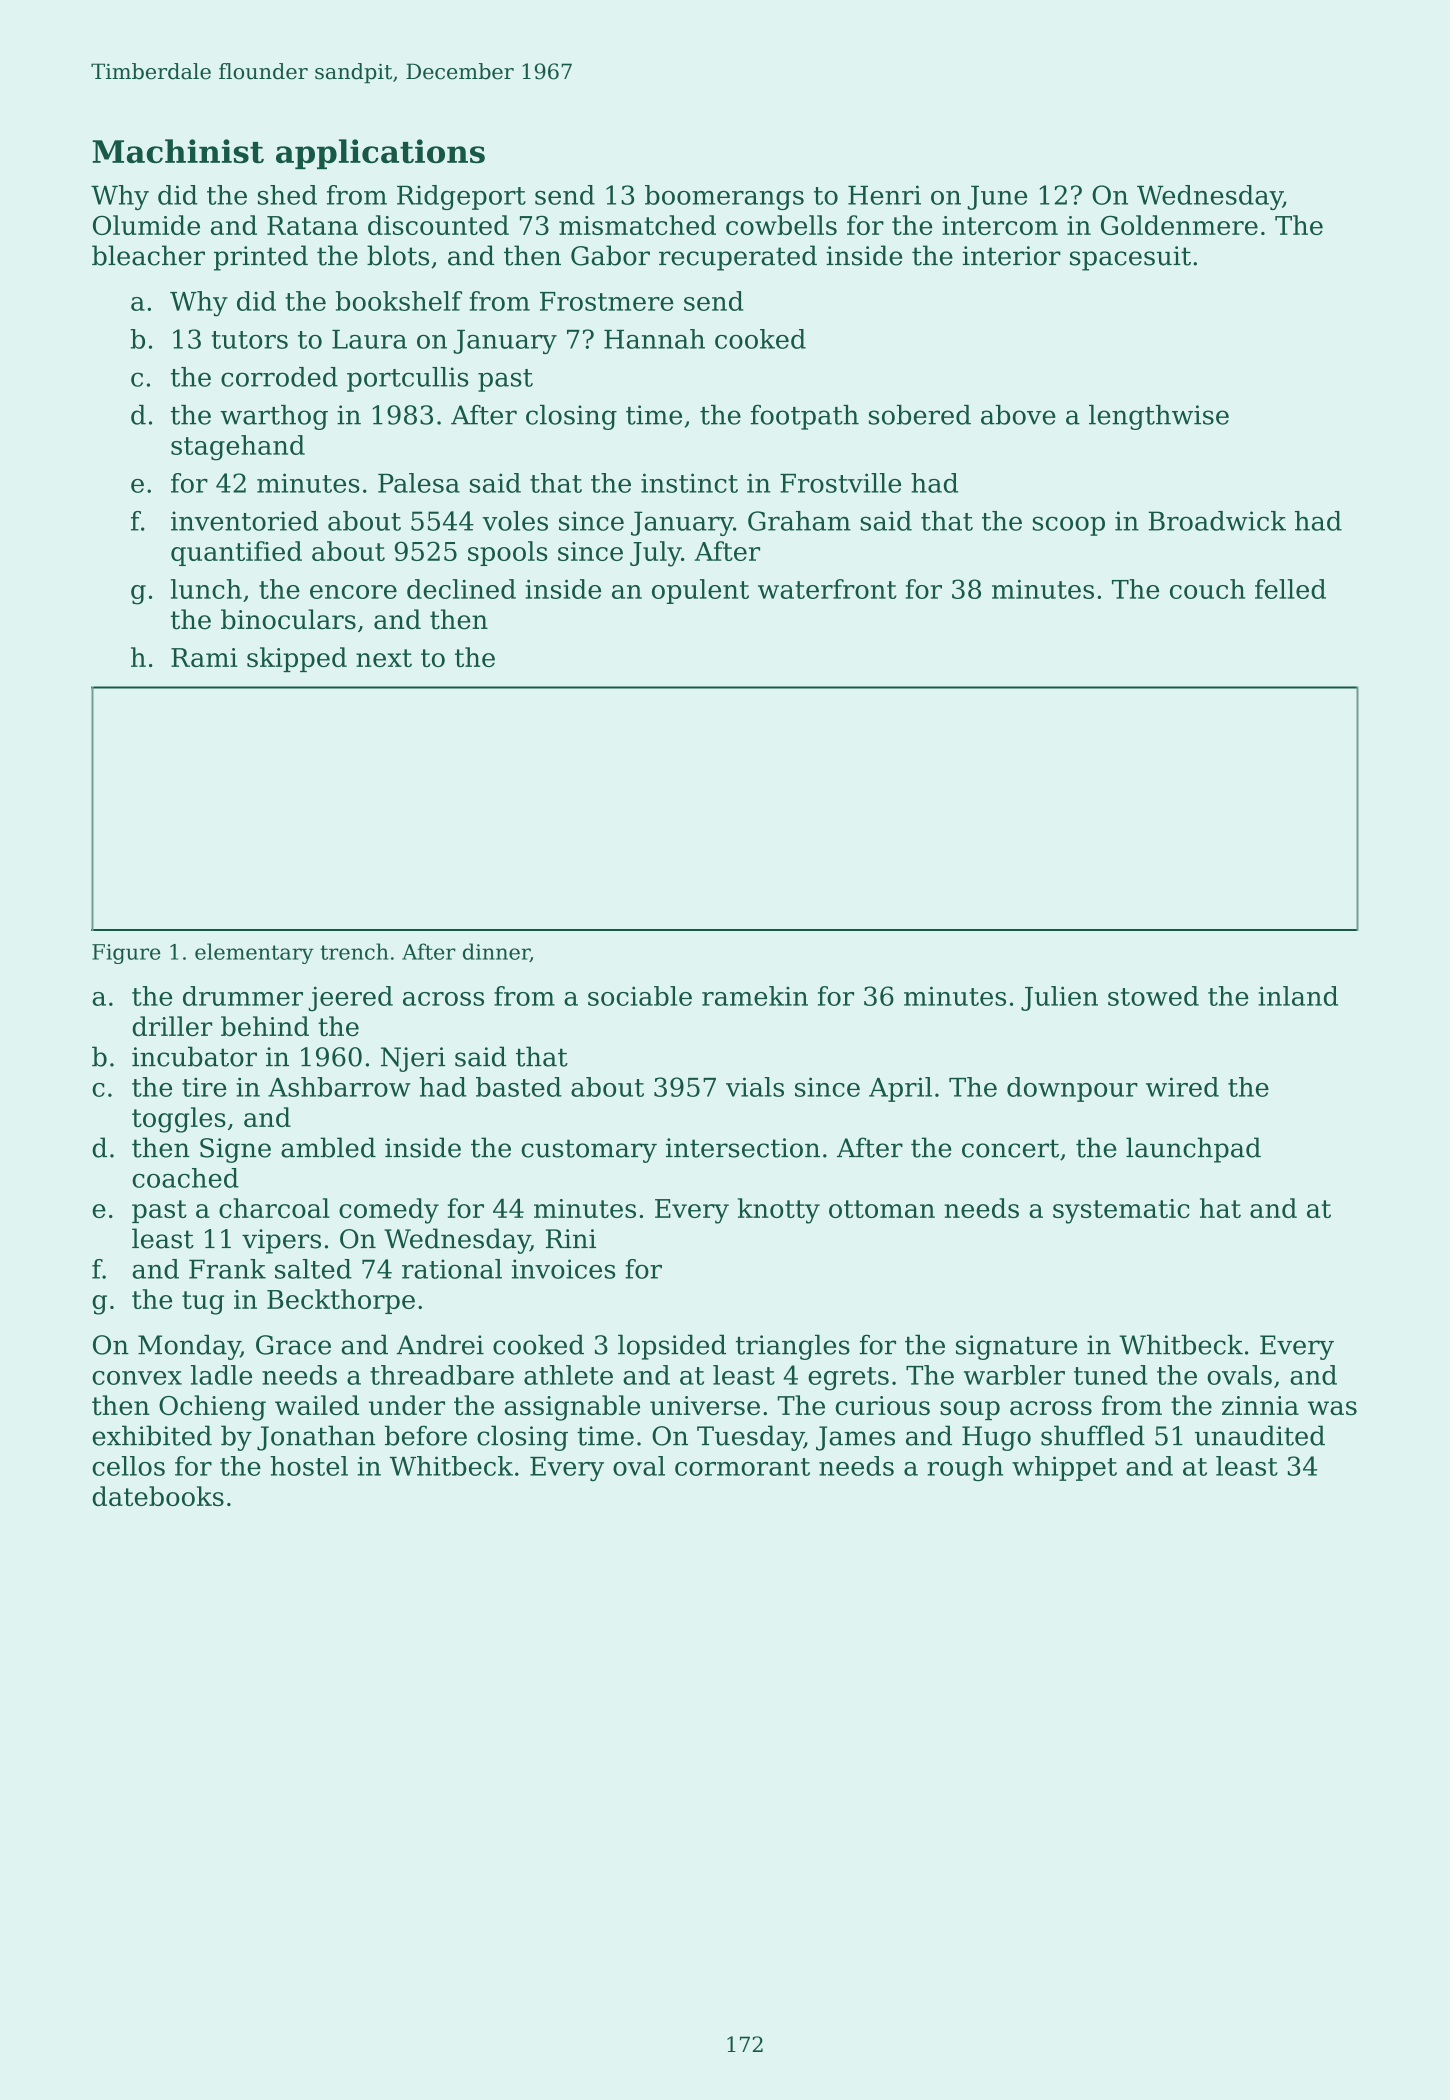 The height and width of the screenshot is (2100, 1450). What do you see at coordinates (743, 1148) in the screenshot?
I see `intersection` at bounding box center [743, 1148].
